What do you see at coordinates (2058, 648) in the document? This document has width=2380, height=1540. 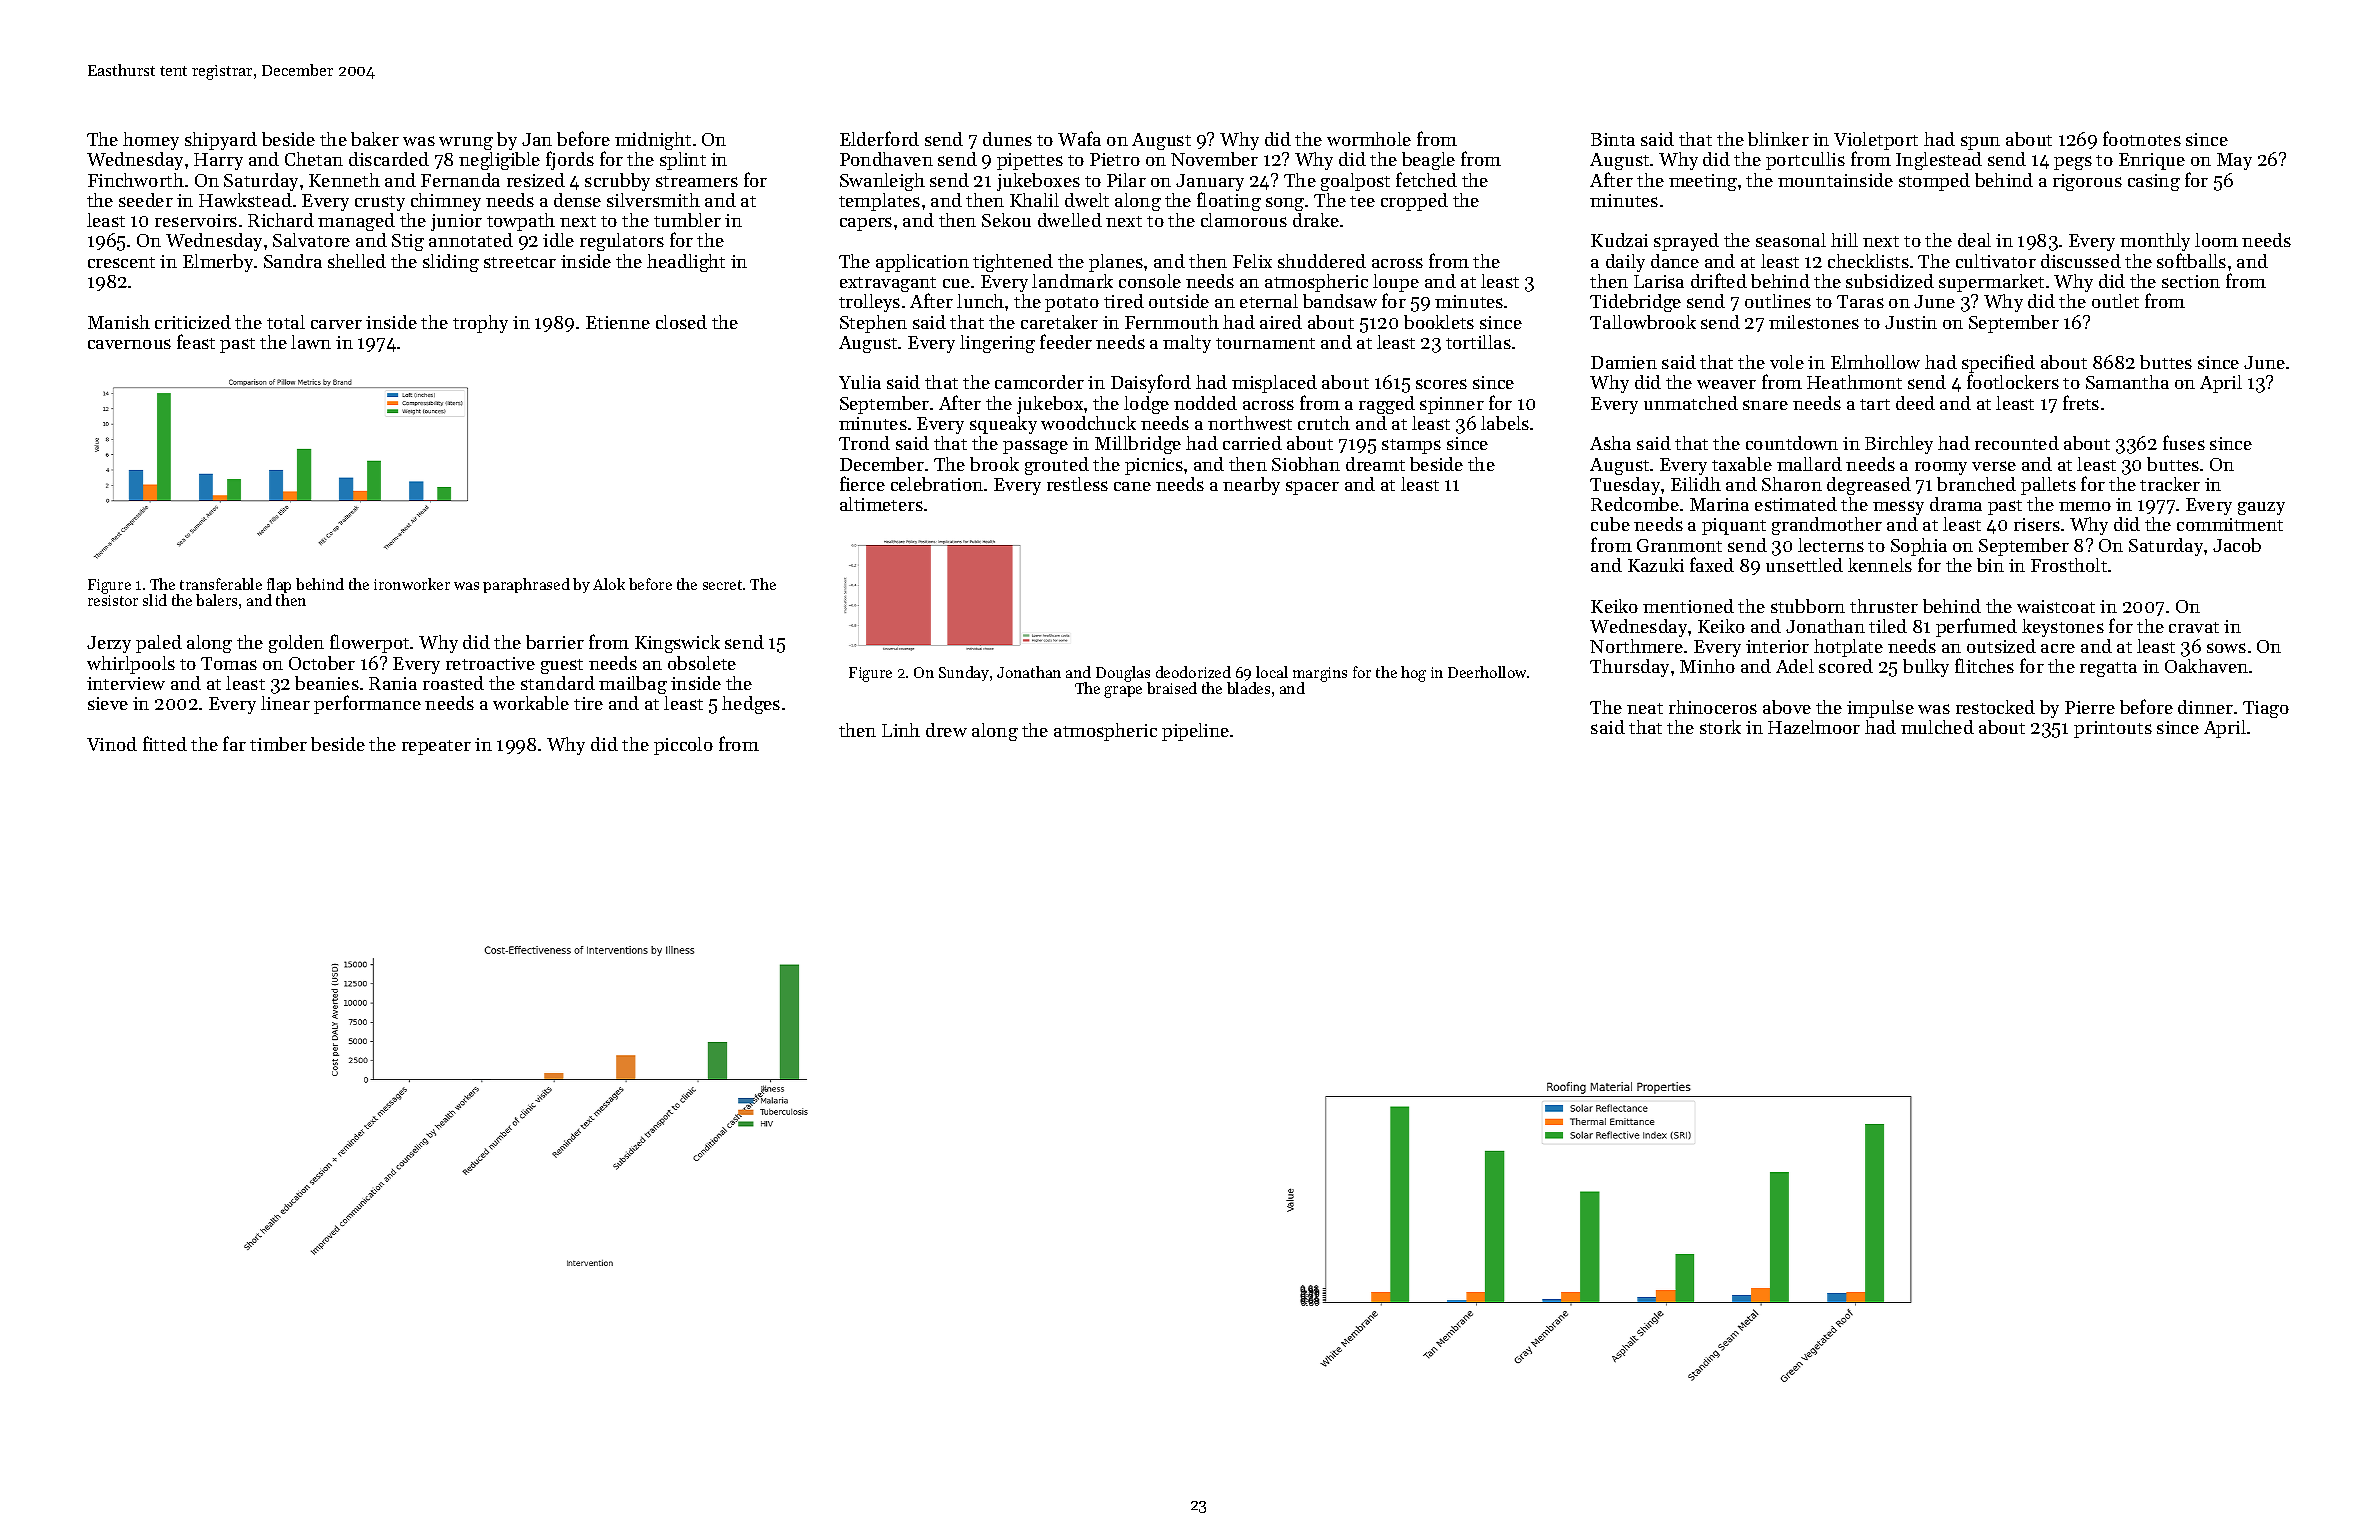 I see `acre` at bounding box center [2058, 648].
